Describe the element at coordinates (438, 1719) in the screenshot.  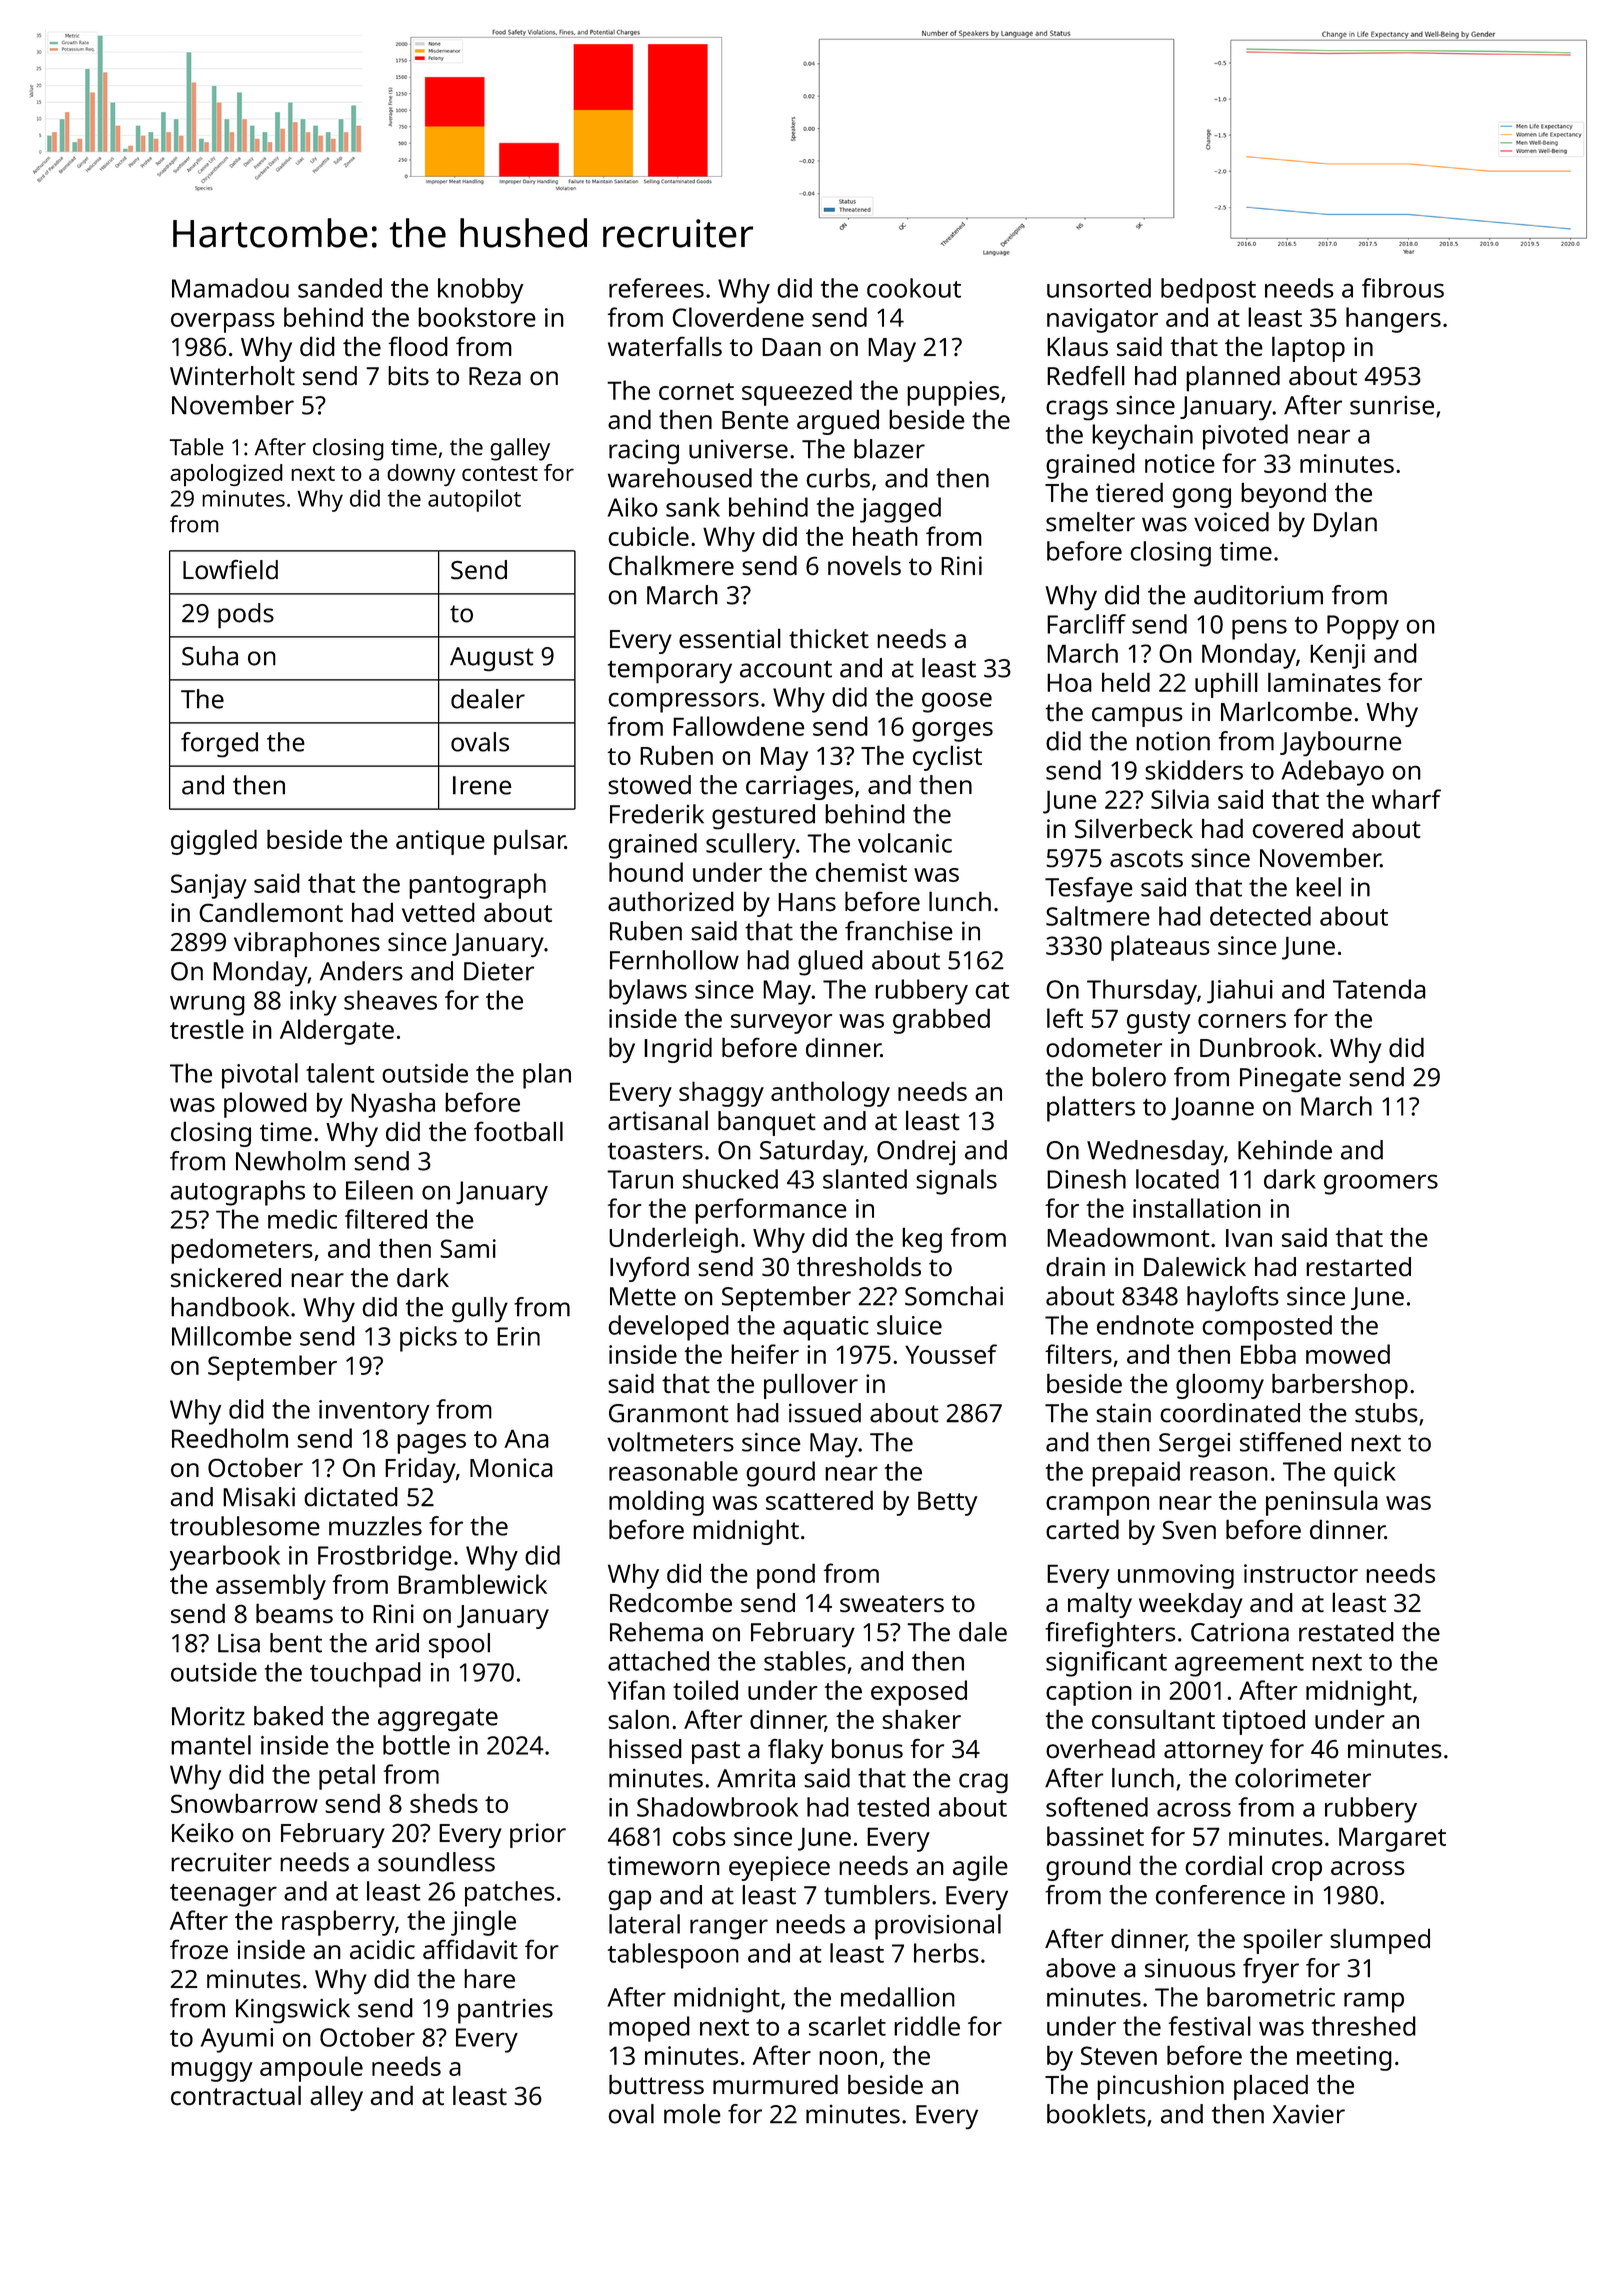
I see `aggregate` at that location.
